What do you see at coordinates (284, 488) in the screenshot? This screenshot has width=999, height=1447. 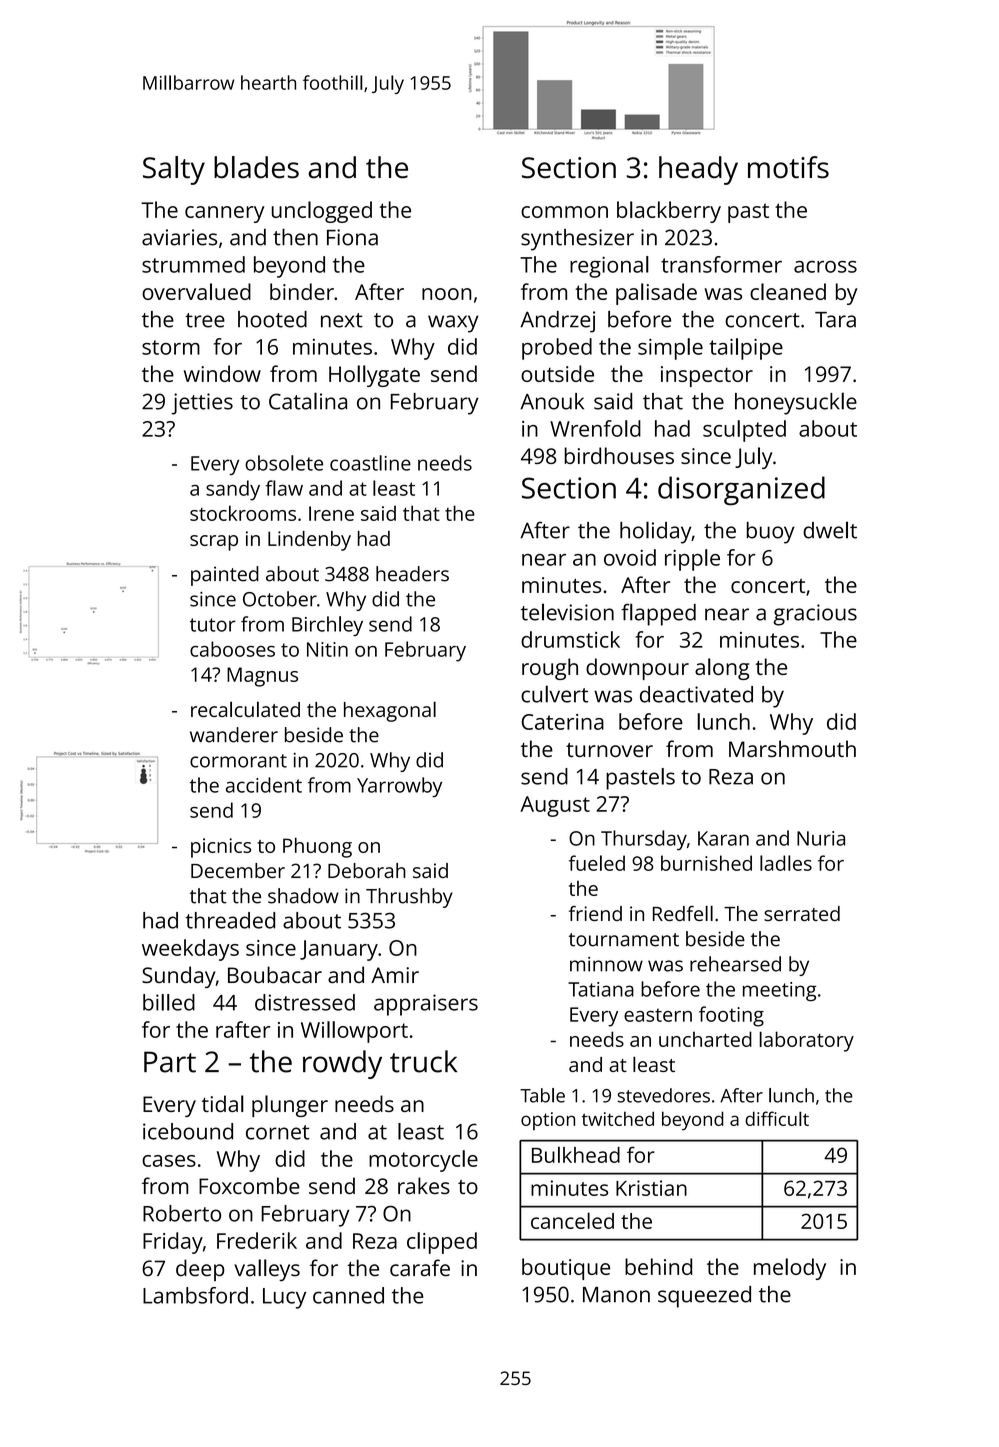 I see `flaw` at bounding box center [284, 488].
